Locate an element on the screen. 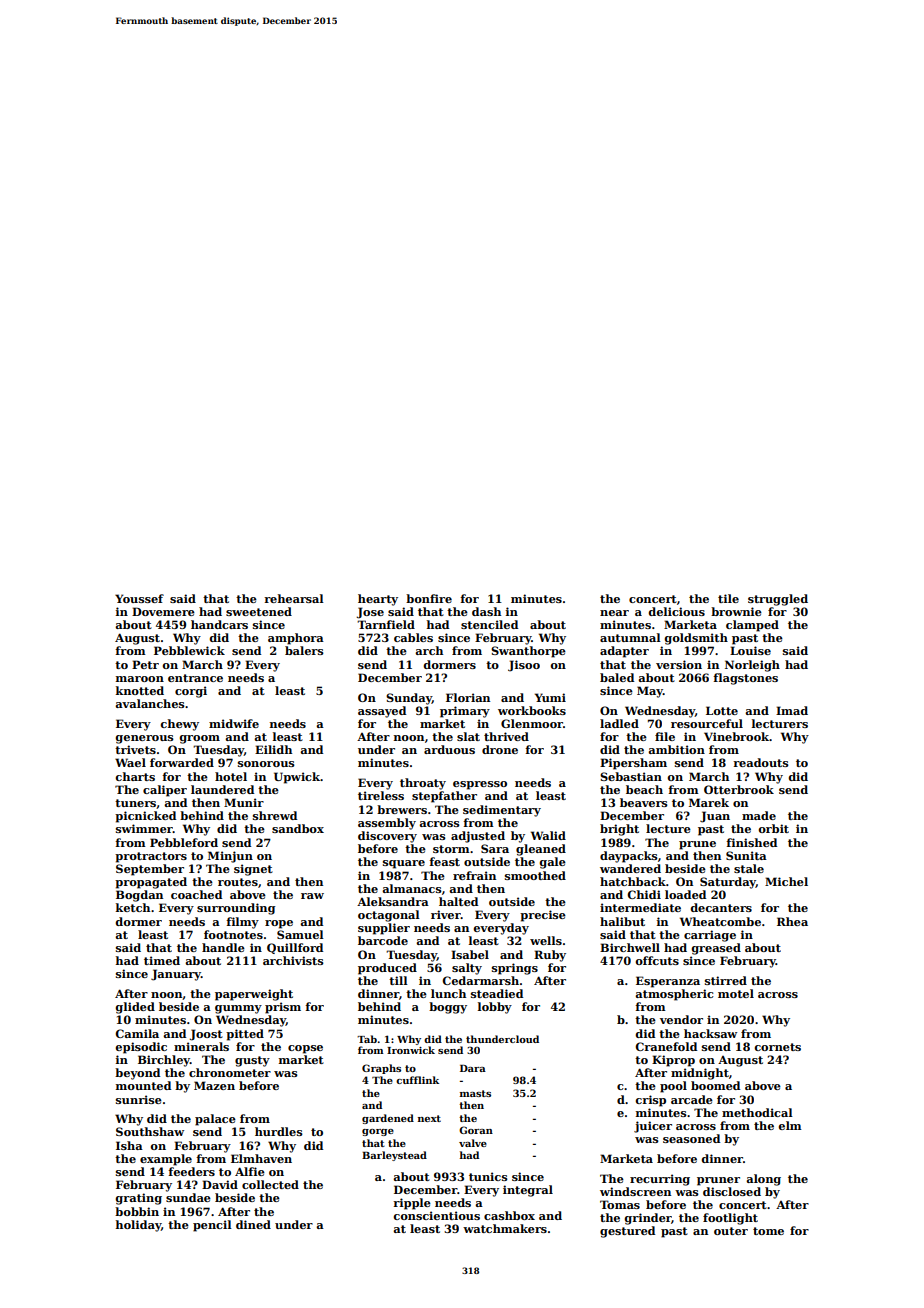 The width and height of the screenshot is (924, 1308). struggled is located at coordinates (778, 600).
